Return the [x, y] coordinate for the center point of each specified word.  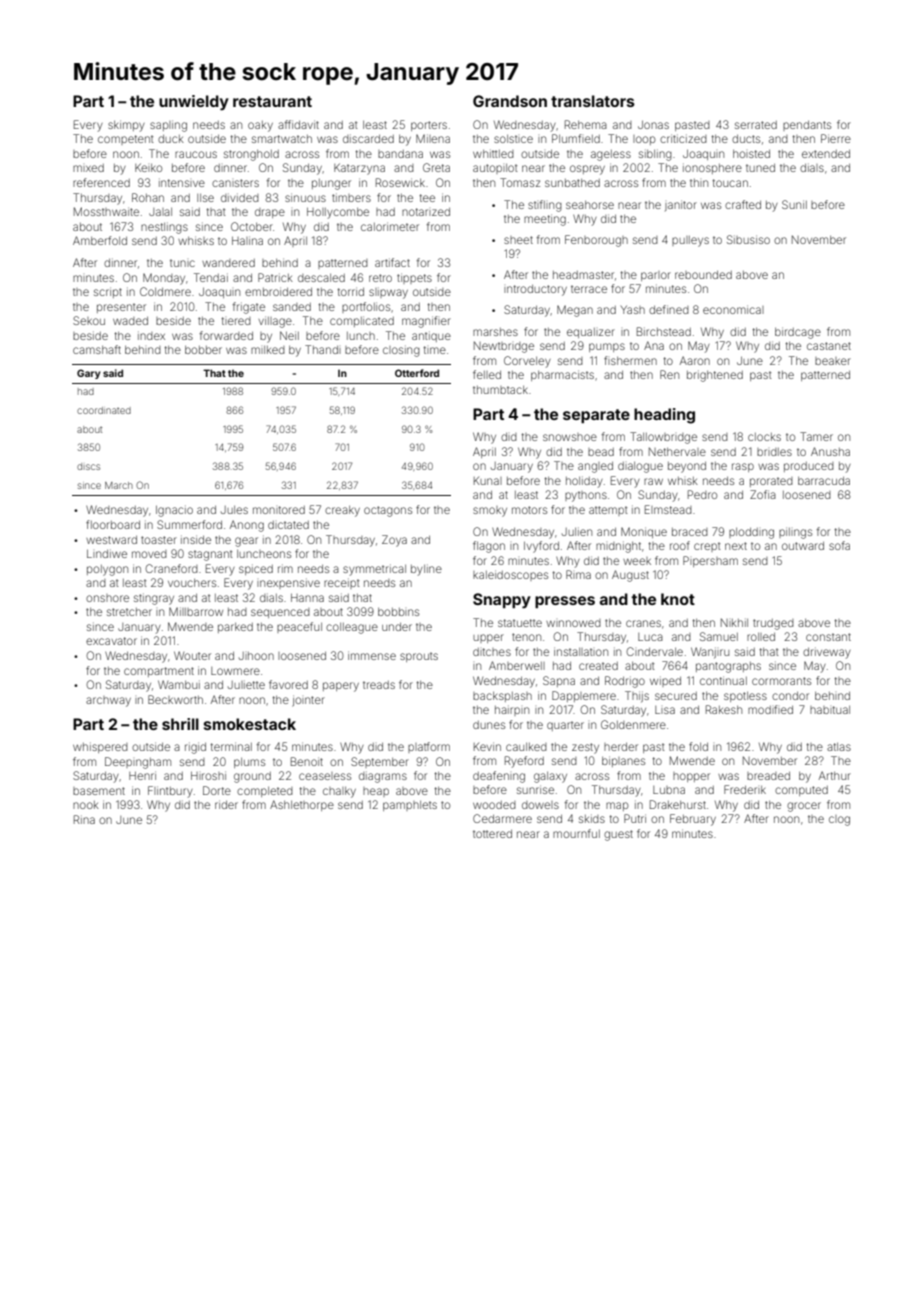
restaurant [272, 101]
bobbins [398, 612]
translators [593, 101]
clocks [764, 437]
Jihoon [256, 656]
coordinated [104, 410]
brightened [715, 376]
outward [803, 546]
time [435, 350]
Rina [84, 819]
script [108, 292]
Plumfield [576, 138]
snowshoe [570, 437]
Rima [578, 574]
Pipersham [710, 561]
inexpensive [288, 583]
